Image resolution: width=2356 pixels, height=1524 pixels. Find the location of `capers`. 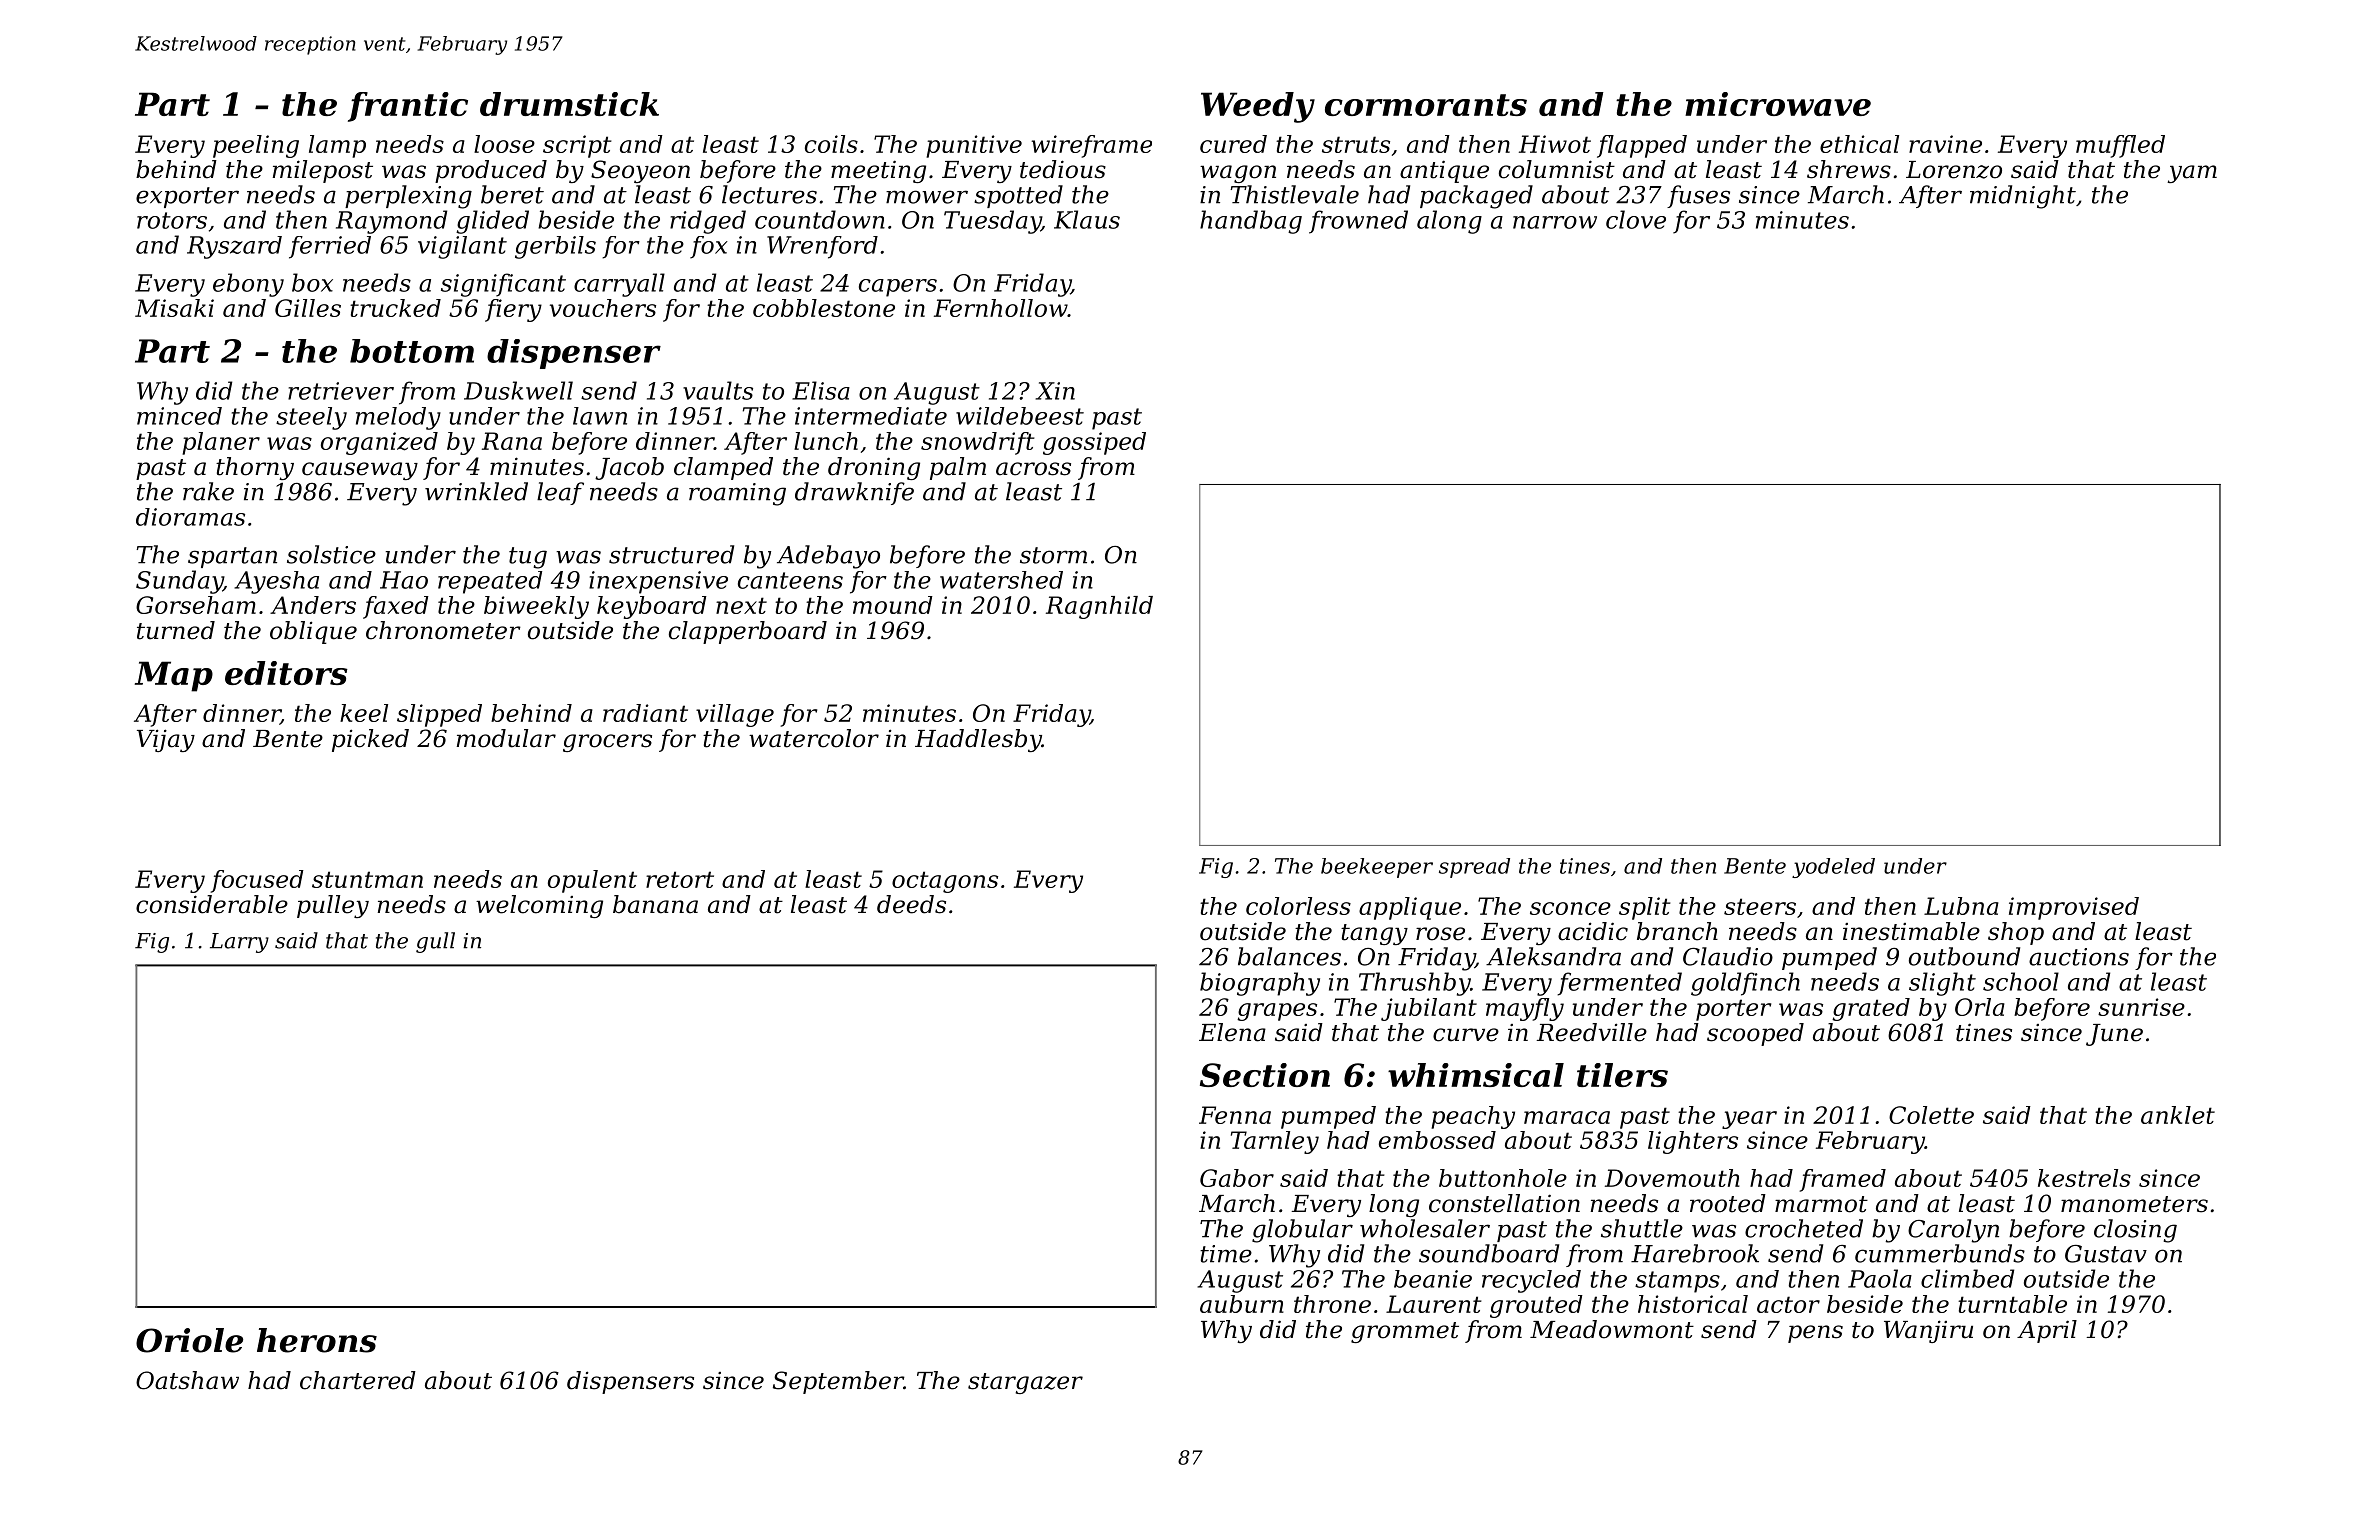

capers is located at coordinates (898, 288).
